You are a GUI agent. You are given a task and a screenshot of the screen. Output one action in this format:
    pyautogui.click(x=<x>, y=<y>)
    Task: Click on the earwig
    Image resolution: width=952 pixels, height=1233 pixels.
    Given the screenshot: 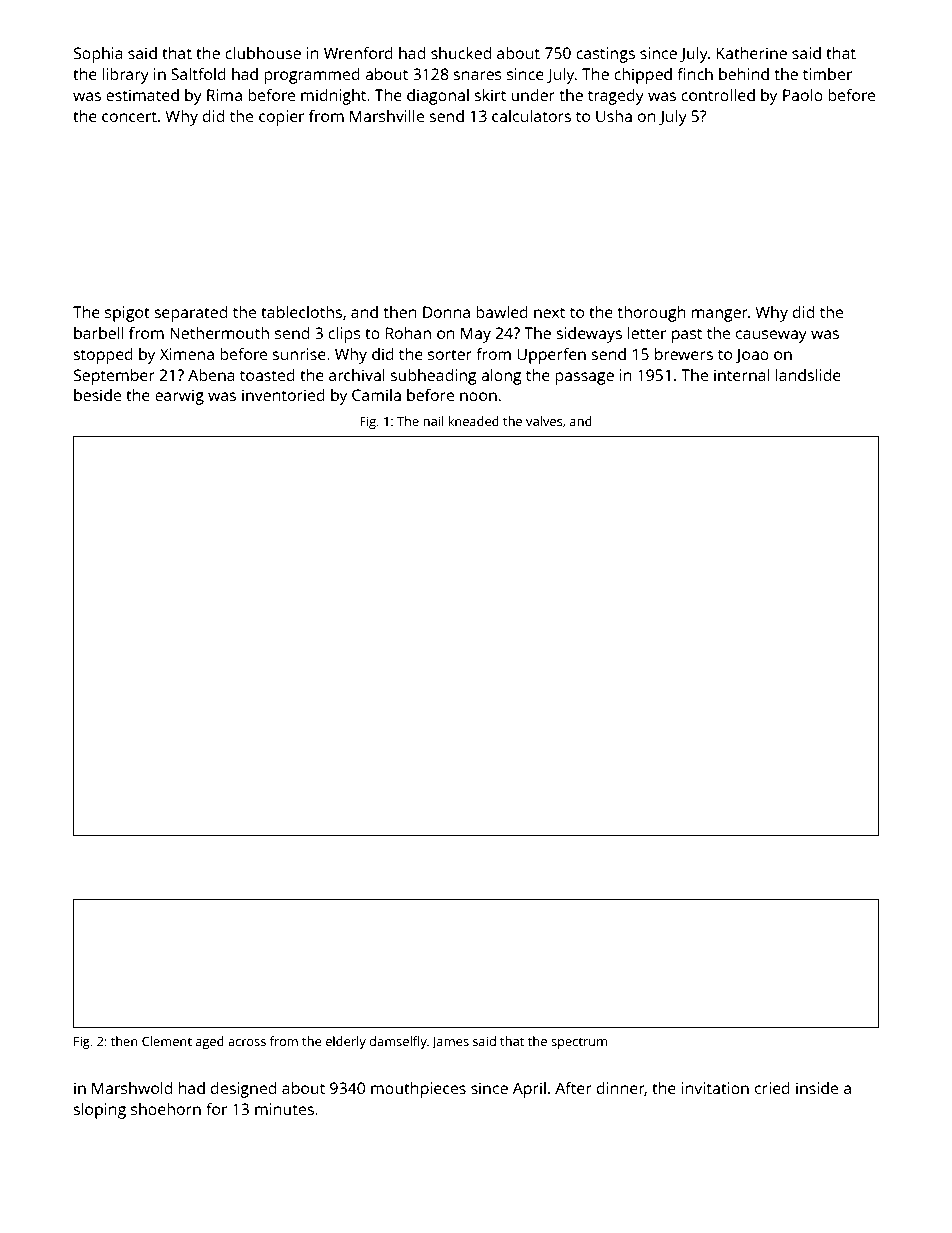 What is the action you would take?
    pyautogui.click(x=179, y=397)
